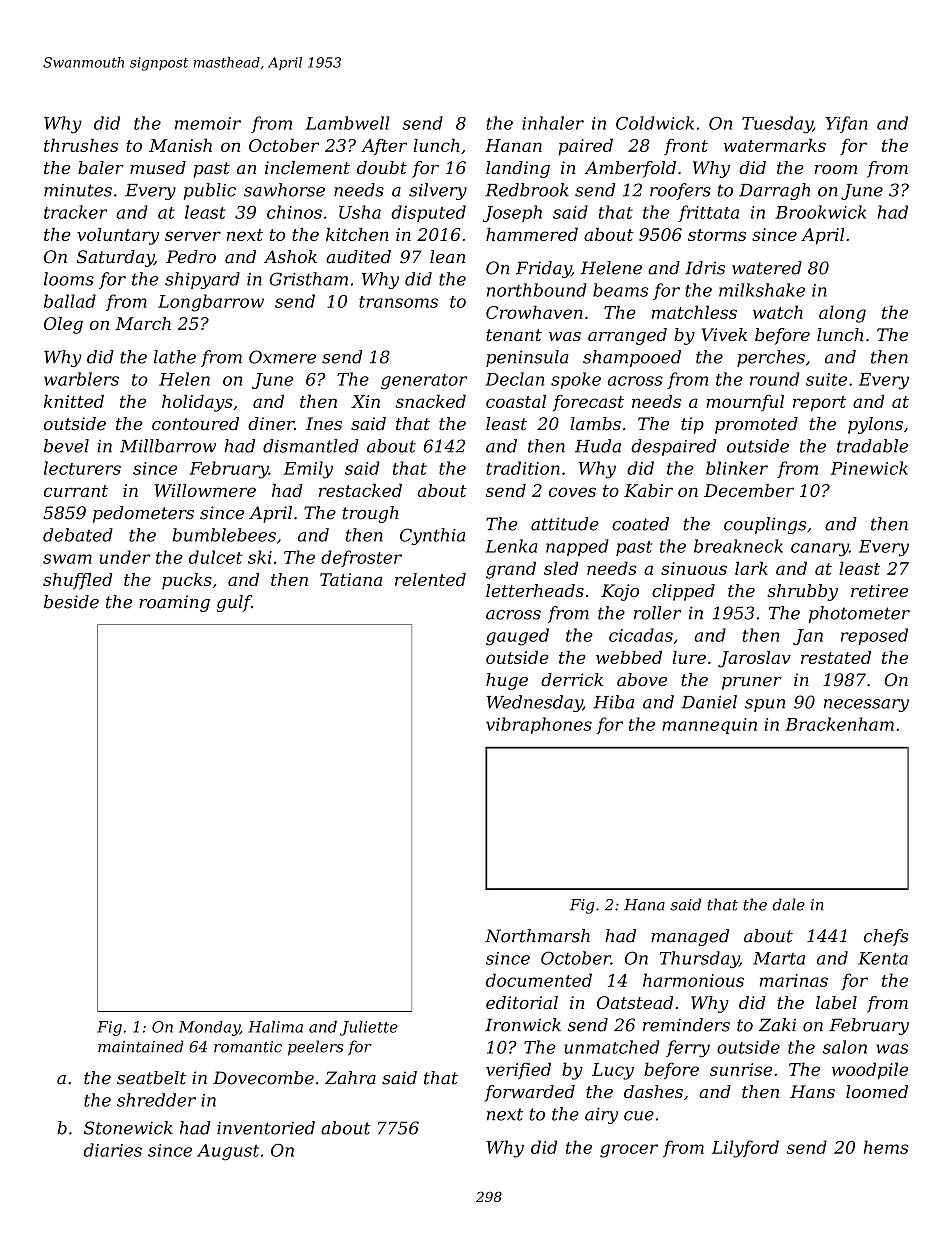 The width and height of the document is (952, 1233). Describe the element at coordinates (629, 1151) in the document. I see `grocer` at that location.
